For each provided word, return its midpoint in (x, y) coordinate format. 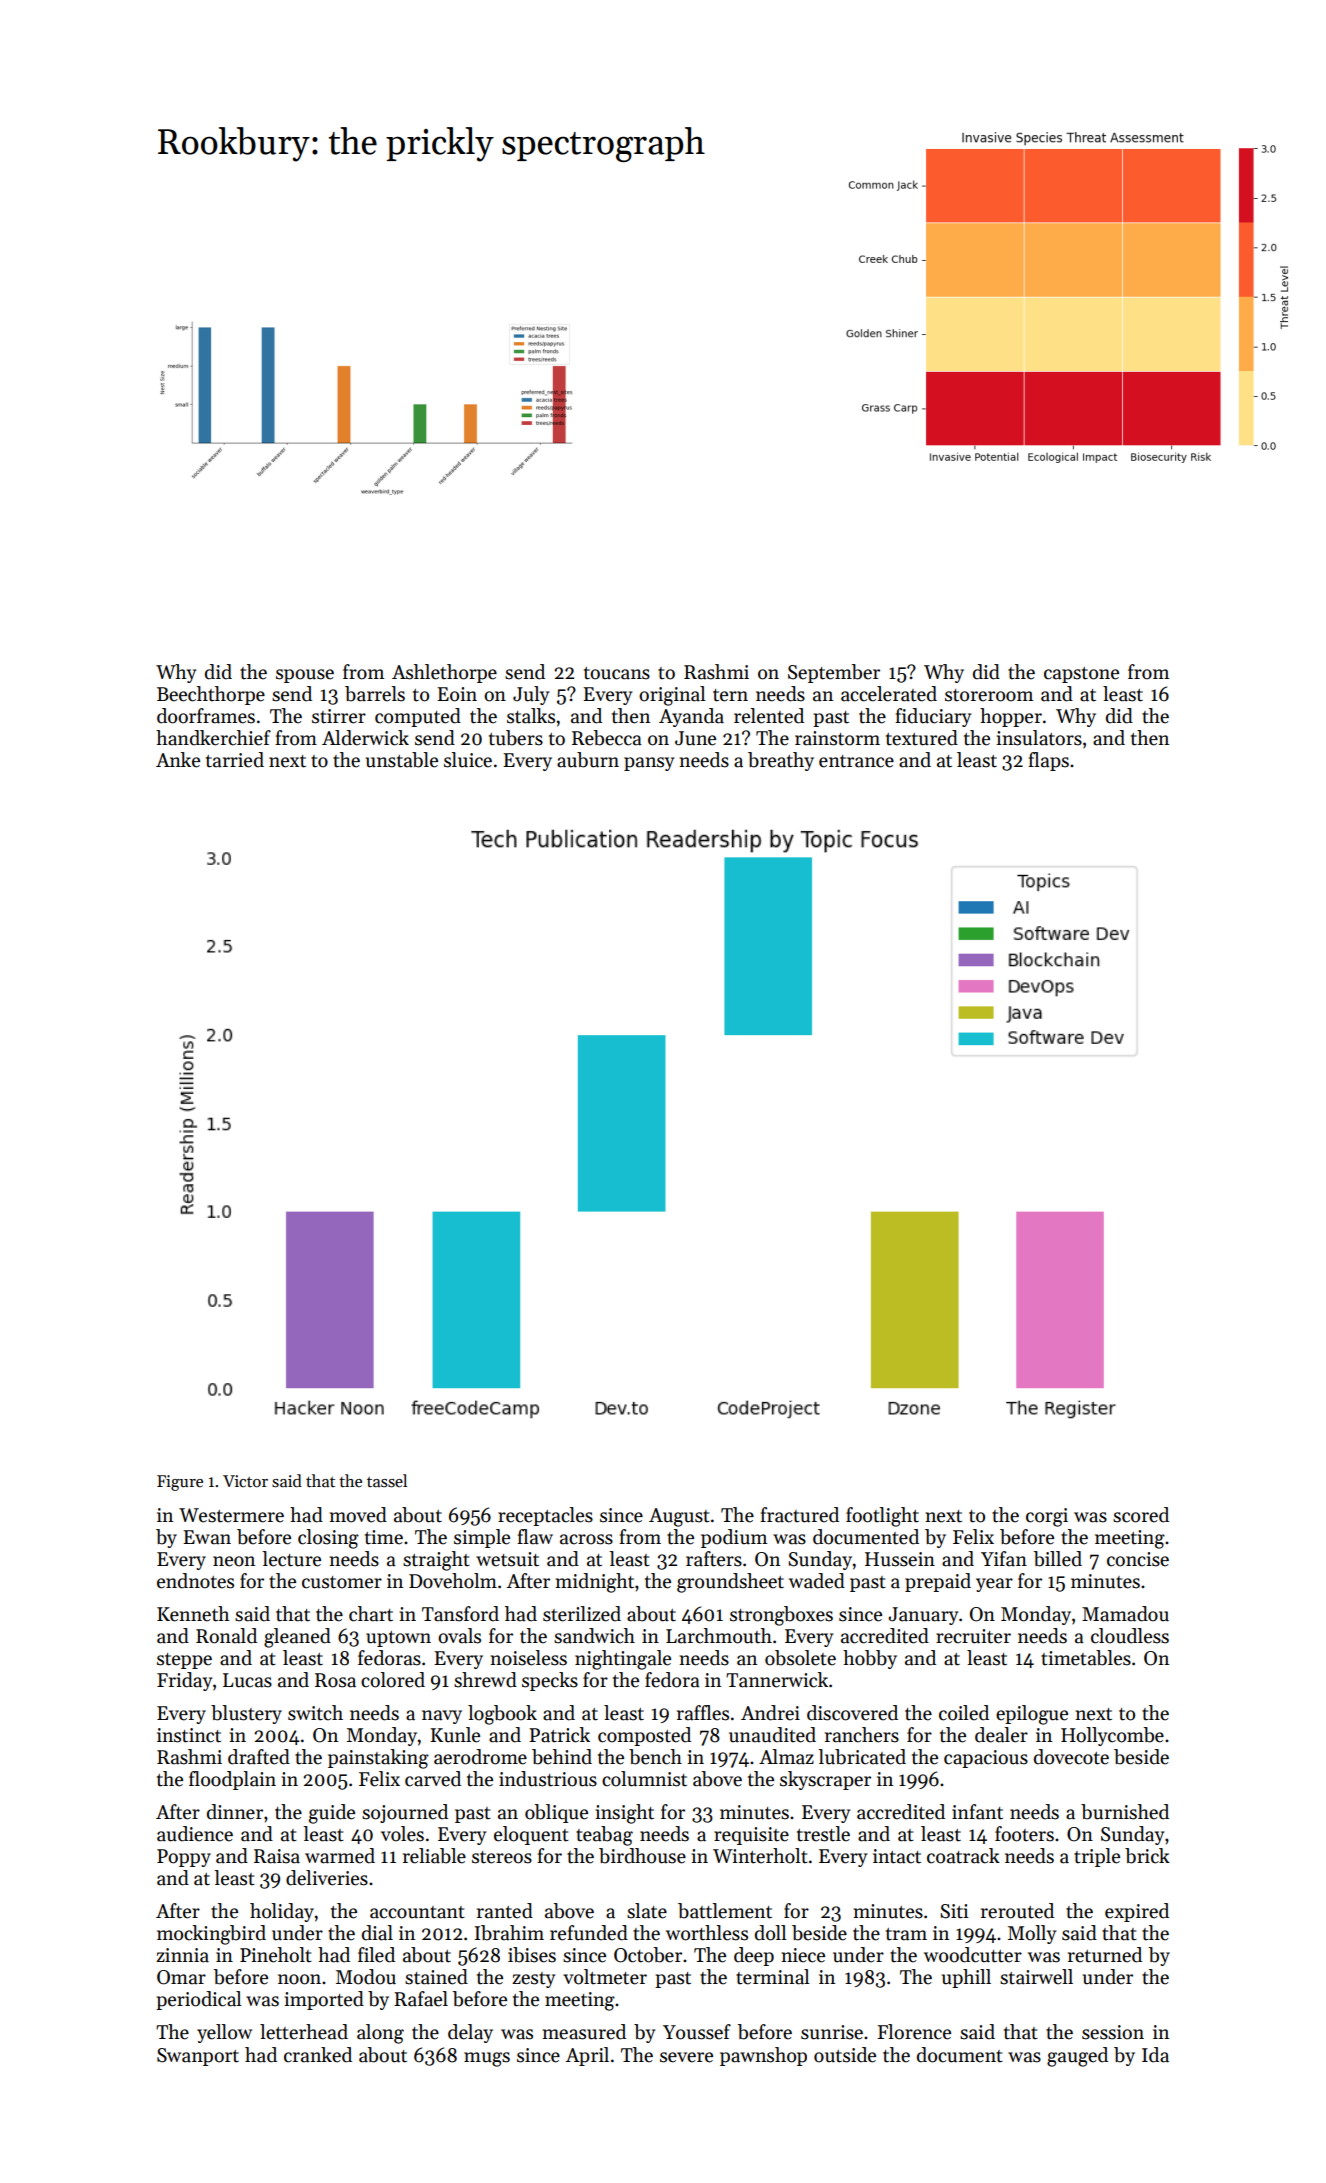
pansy (649, 764)
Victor (245, 1481)
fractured (799, 1515)
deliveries (327, 1878)
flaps (1048, 761)
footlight (882, 1517)
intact (897, 1856)
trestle (823, 1834)
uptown (398, 1639)
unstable (402, 760)
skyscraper (825, 1780)
